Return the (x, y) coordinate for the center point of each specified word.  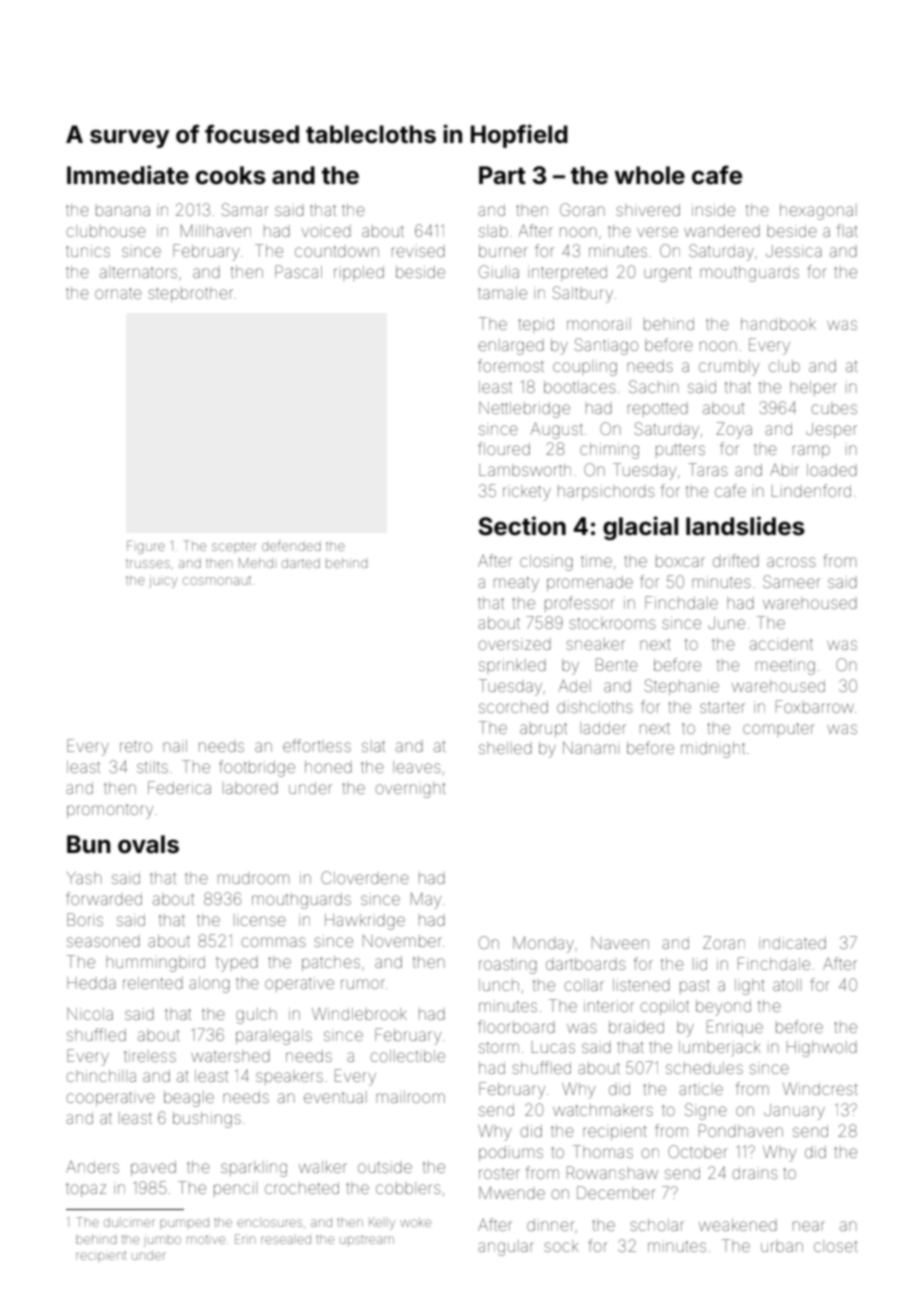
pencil (235, 1189)
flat (847, 230)
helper (813, 388)
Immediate (128, 175)
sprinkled (512, 666)
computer (779, 730)
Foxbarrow (815, 706)
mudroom (253, 879)
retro (136, 746)
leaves (416, 767)
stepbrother (190, 294)
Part (502, 175)
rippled (359, 273)
